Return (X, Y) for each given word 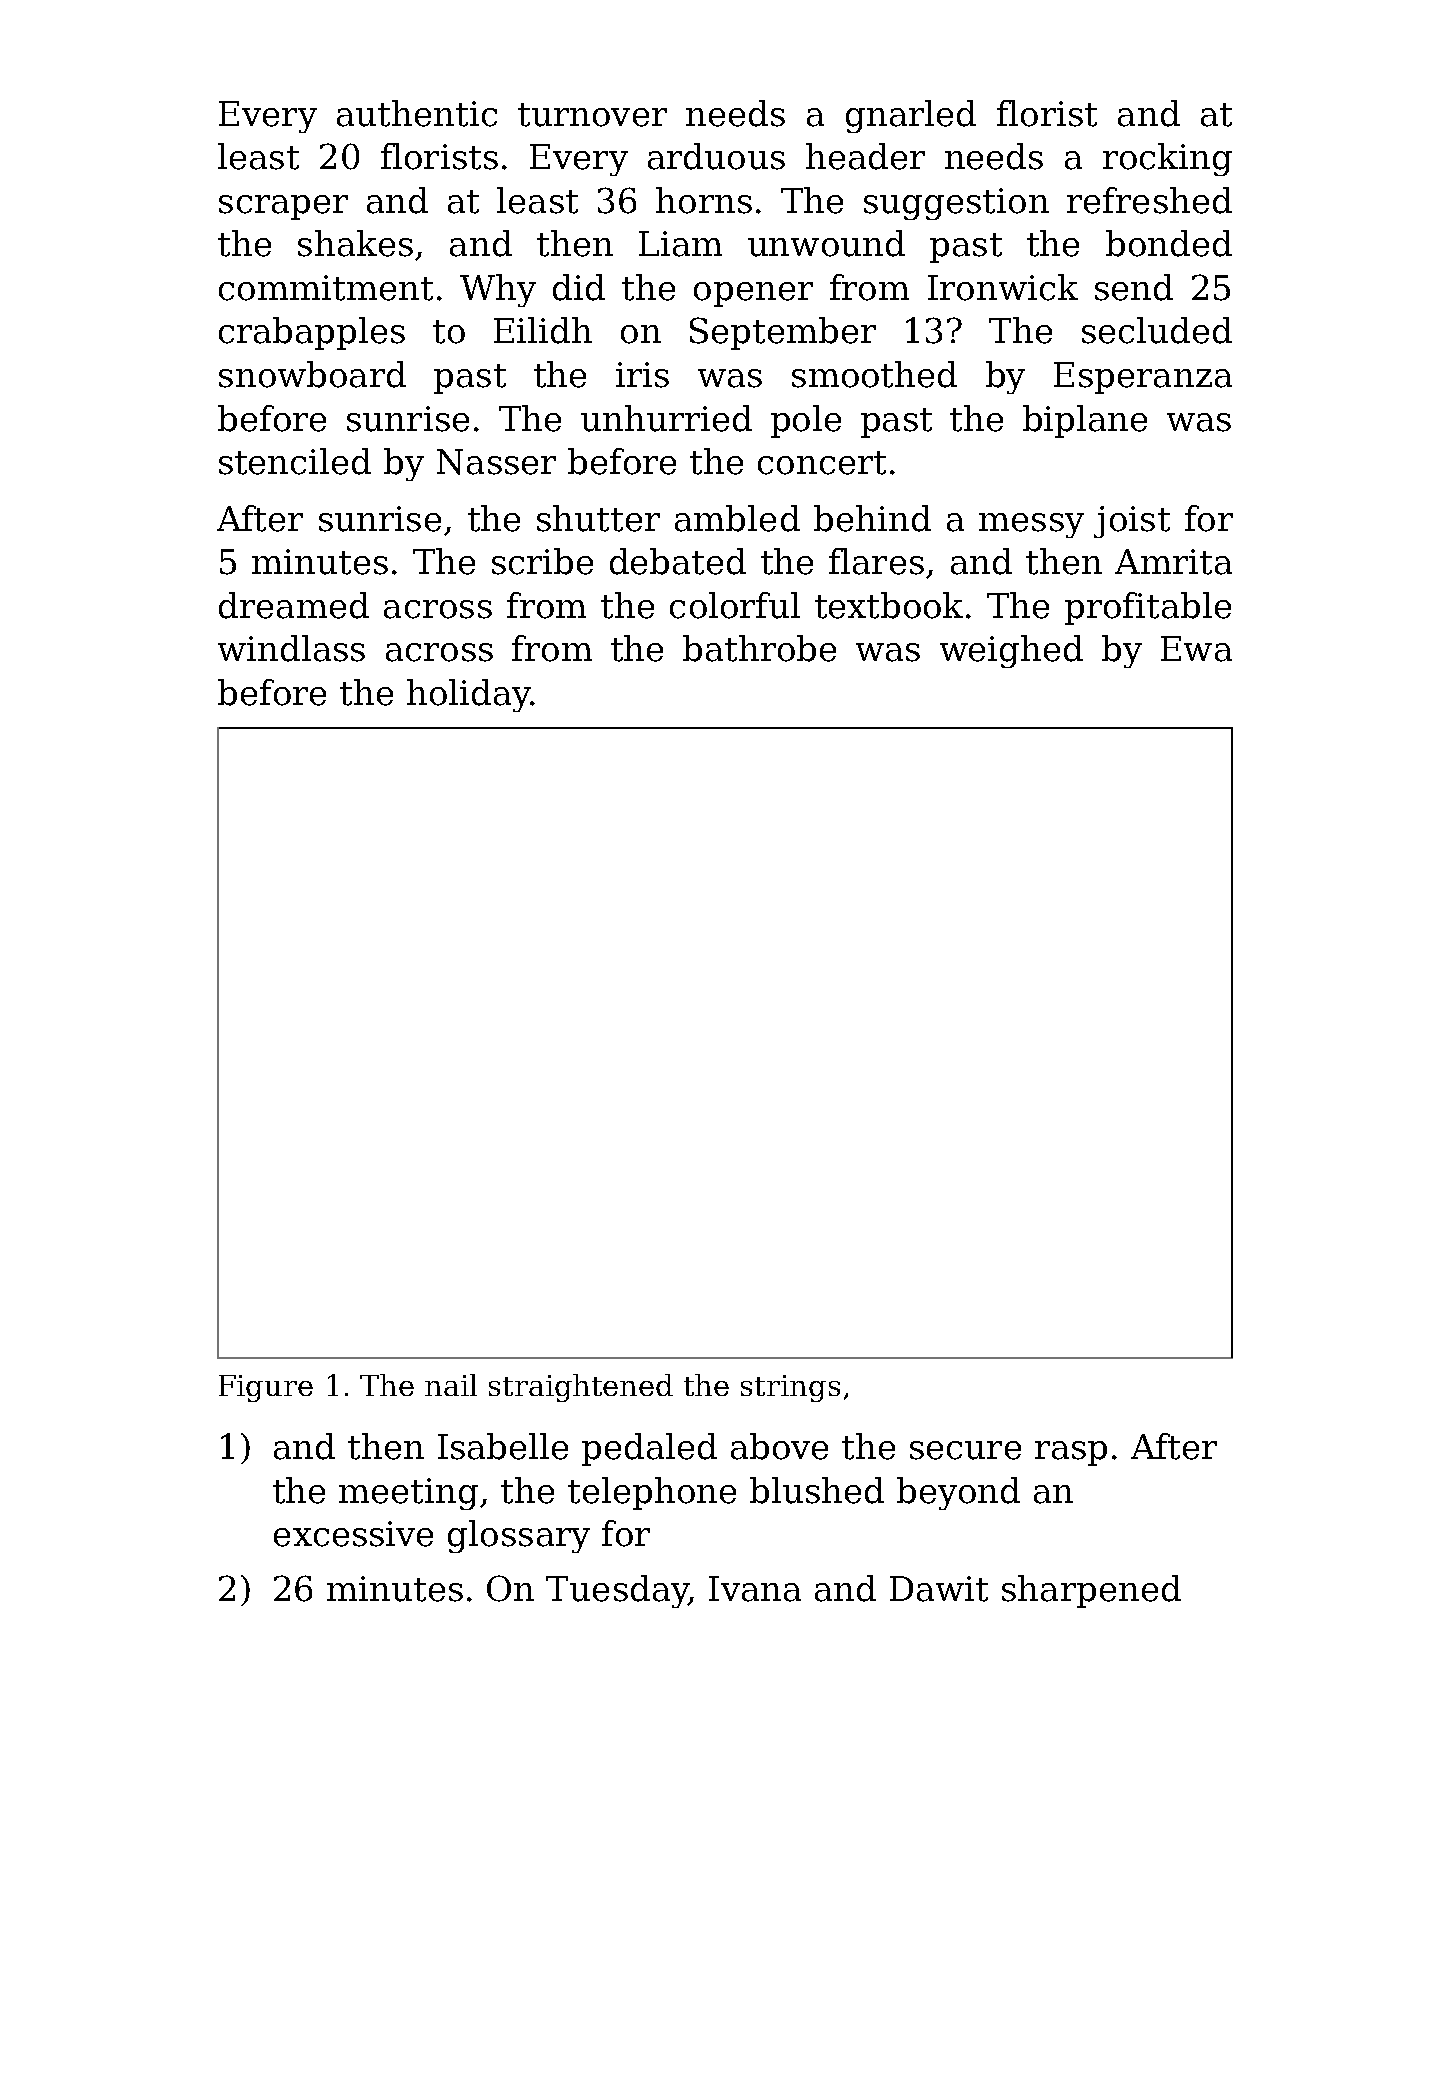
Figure (266, 1388)
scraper (283, 207)
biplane (1085, 421)
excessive (353, 1534)
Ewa (1196, 649)
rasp (1071, 1453)
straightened (581, 1388)
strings (790, 1388)
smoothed (874, 374)
